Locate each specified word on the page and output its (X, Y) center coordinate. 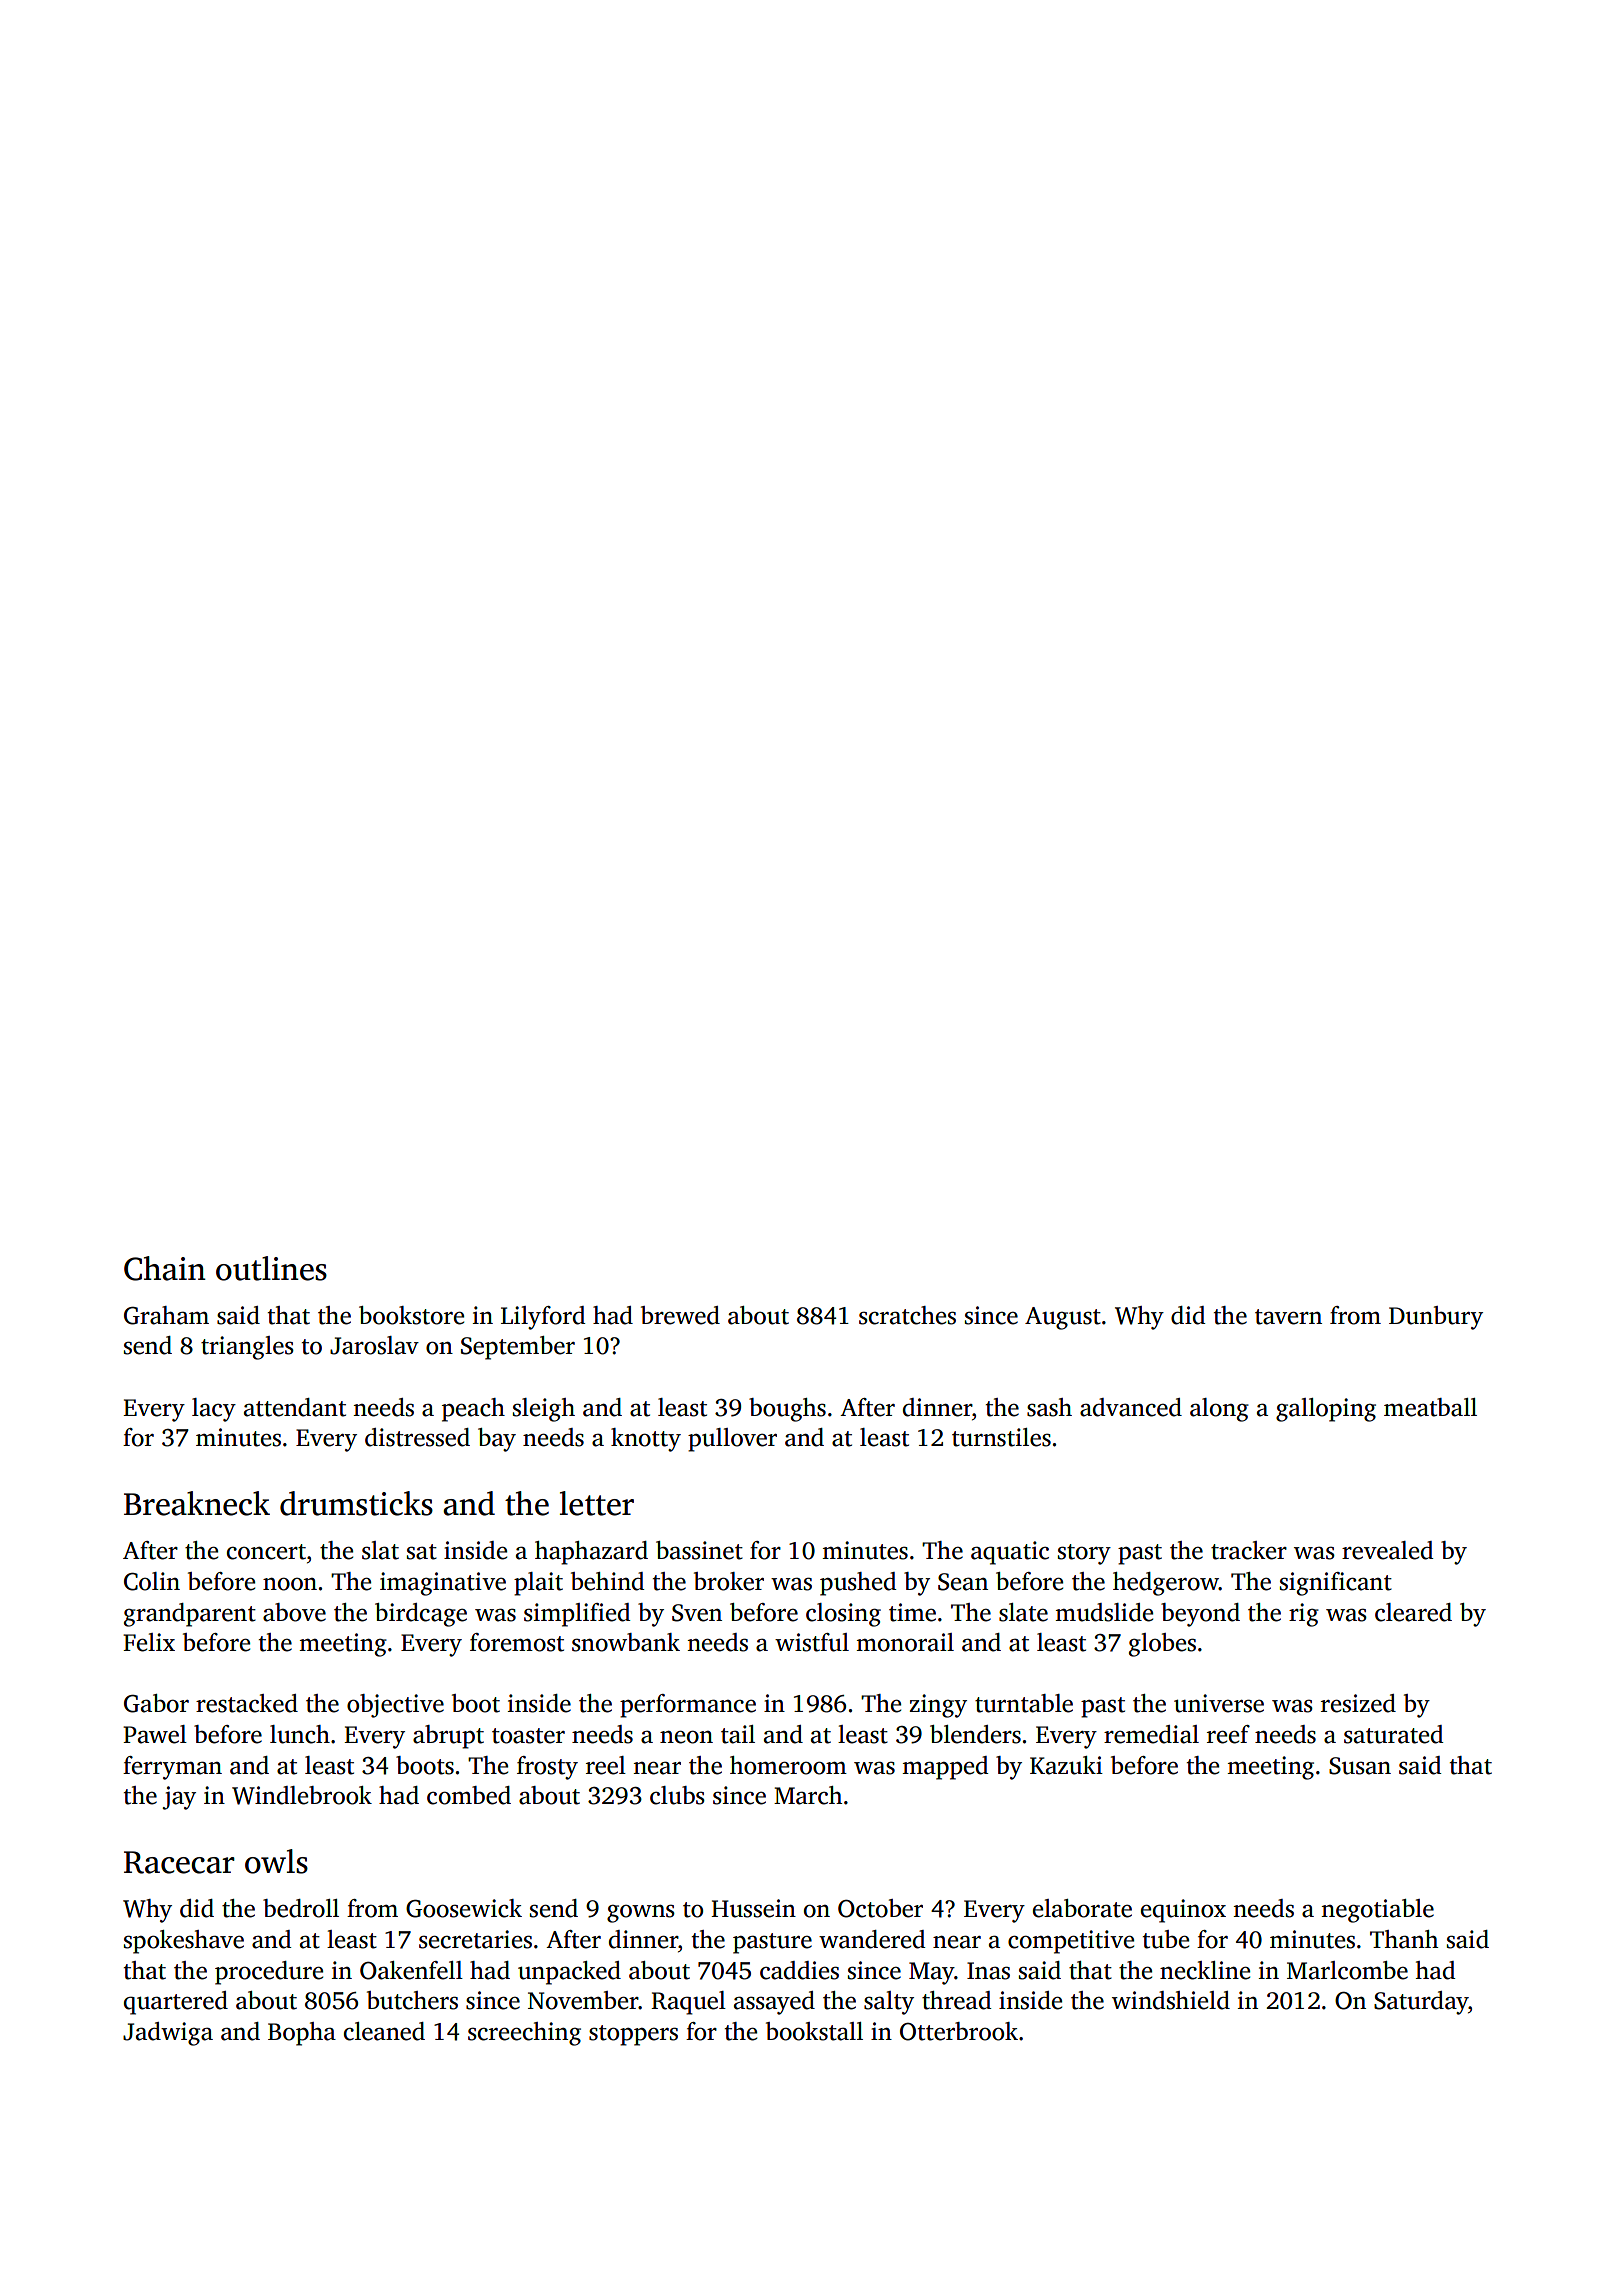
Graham (166, 1315)
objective (395, 1706)
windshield (1171, 2000)
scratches (907, 1315)
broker (729, 1581)
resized (1358, 1703)
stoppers (633, 2035)
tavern (1288, 1317)
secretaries (475, 1939)
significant (1336, 1584)
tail (738, 1734)
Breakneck (197, 1503)
